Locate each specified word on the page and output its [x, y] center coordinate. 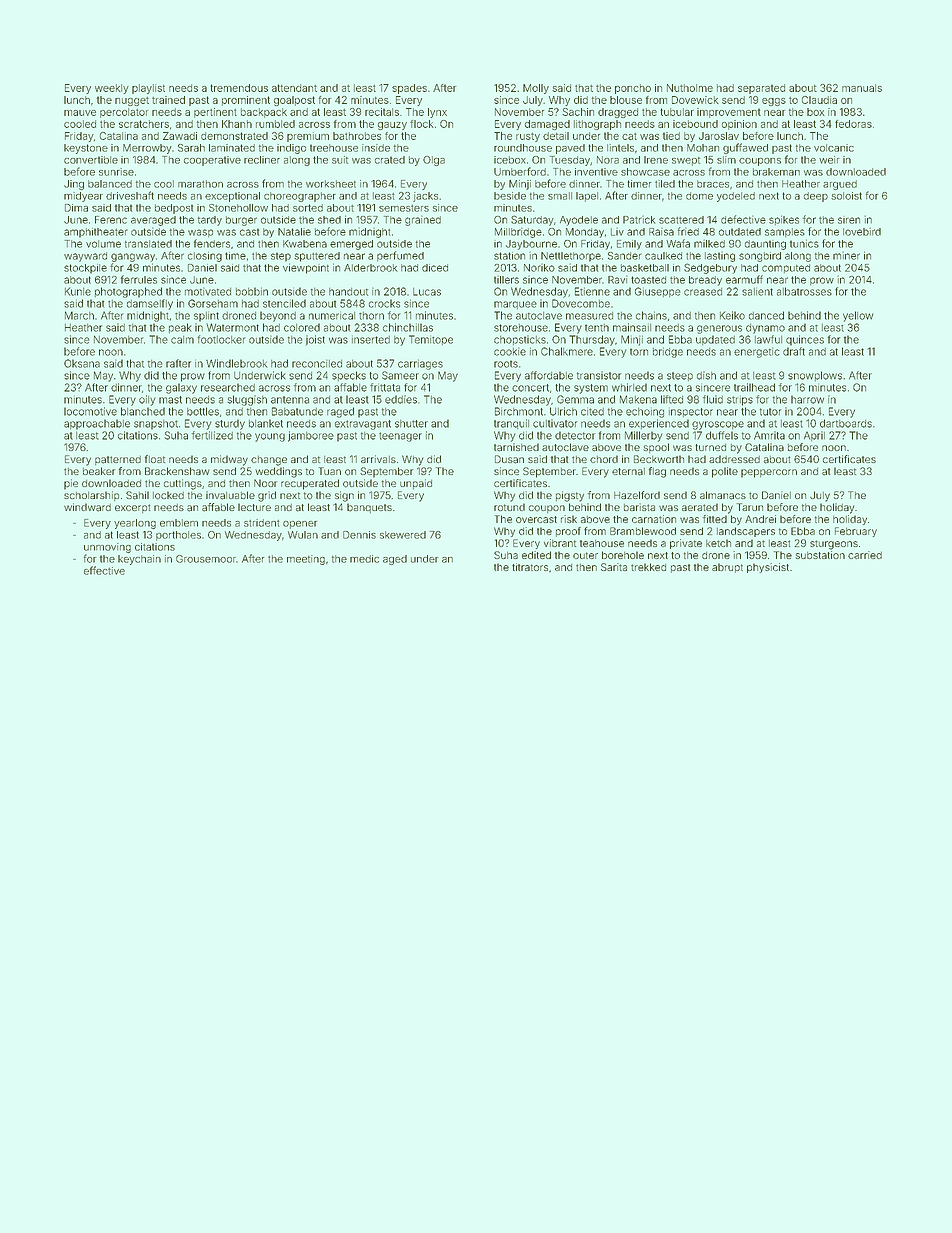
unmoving [107, 548]
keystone [86, 149]
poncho [633, 89]
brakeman [776, 172]
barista [639, 507]
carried [865, 555]
